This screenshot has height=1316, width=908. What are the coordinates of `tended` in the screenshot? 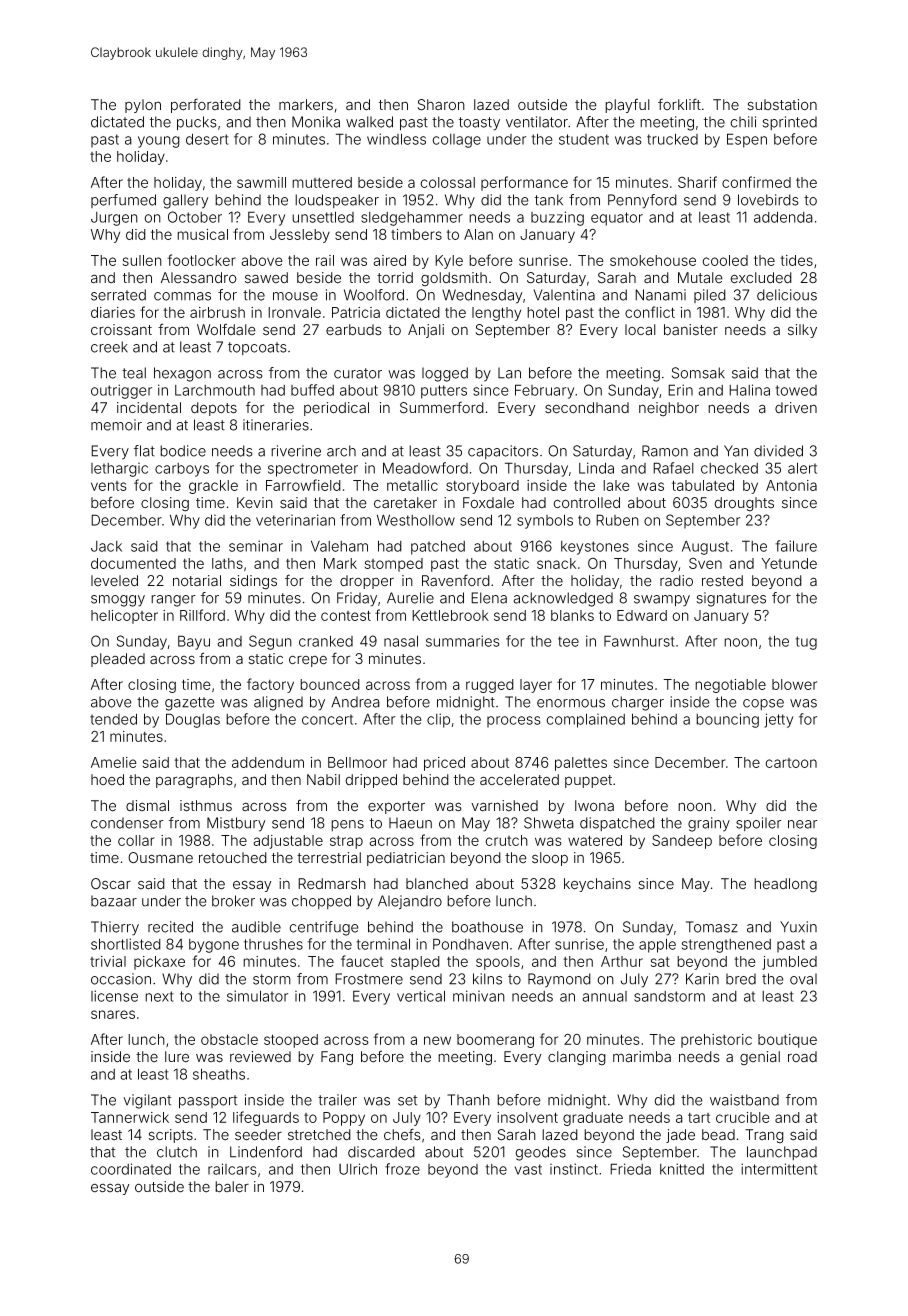 It's located at (113, 719).
